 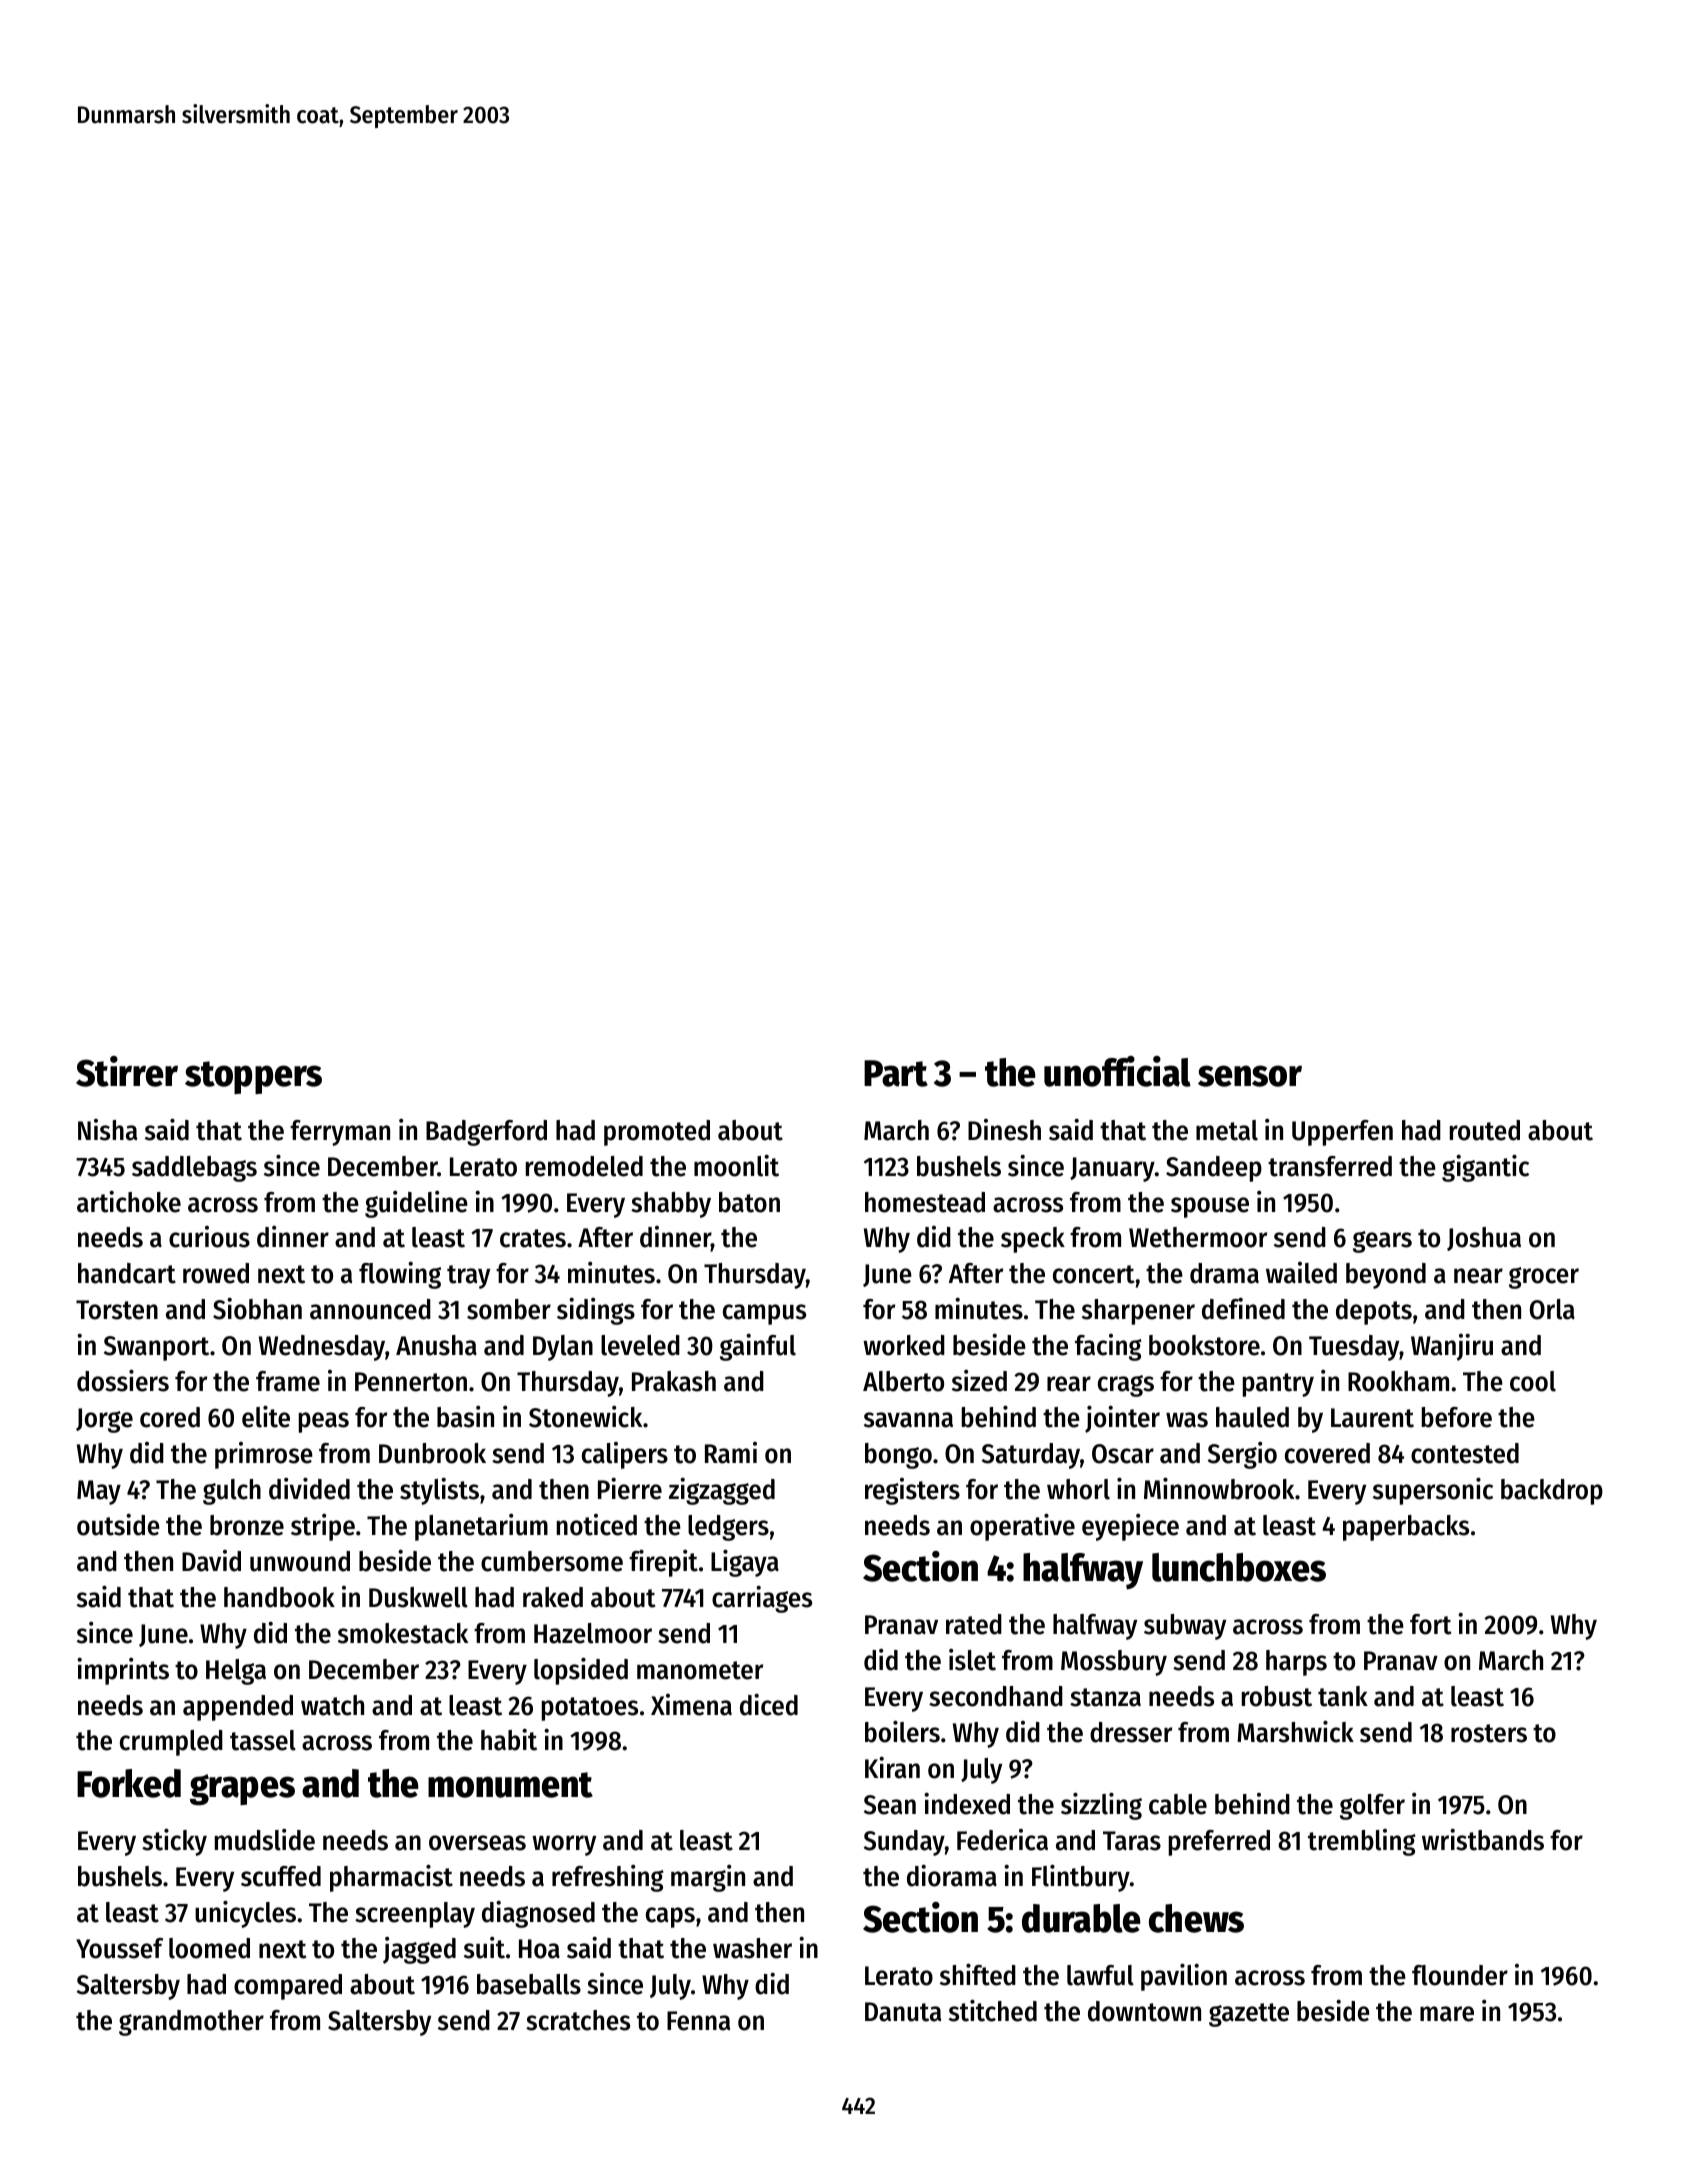 I want to click on routed, so click(x=1485, y=1130).
